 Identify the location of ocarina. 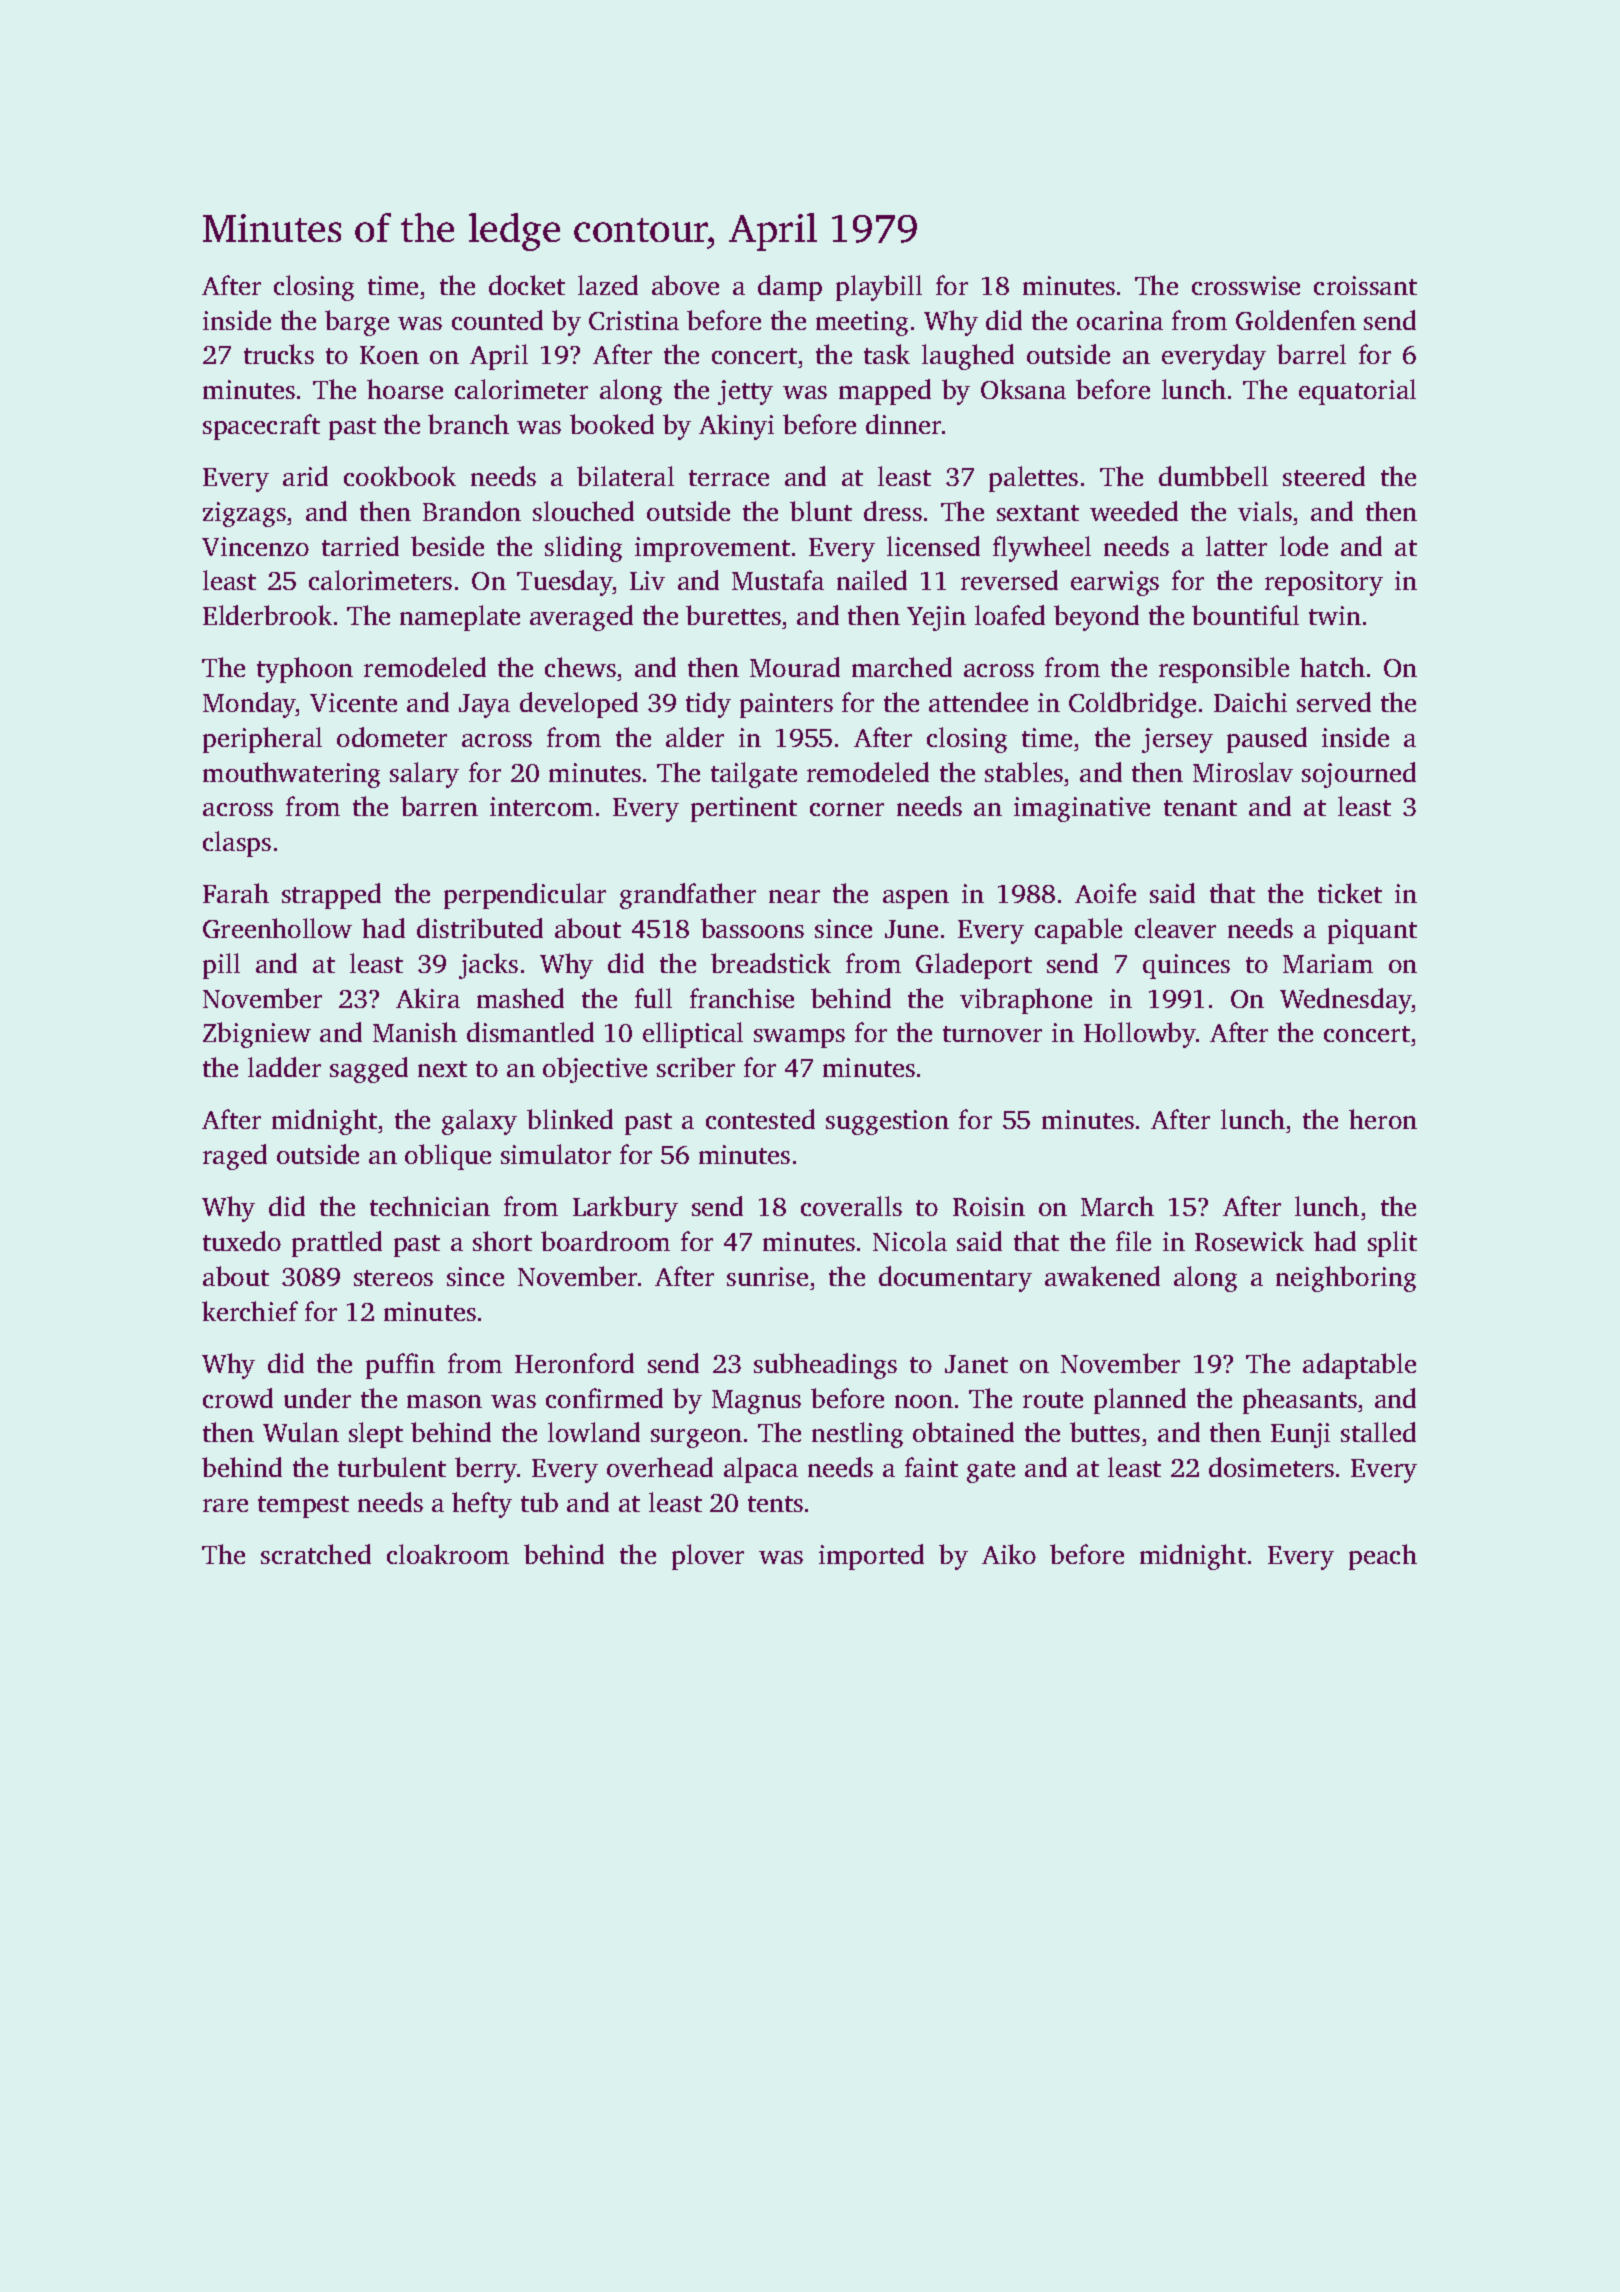
(1120, 320).
